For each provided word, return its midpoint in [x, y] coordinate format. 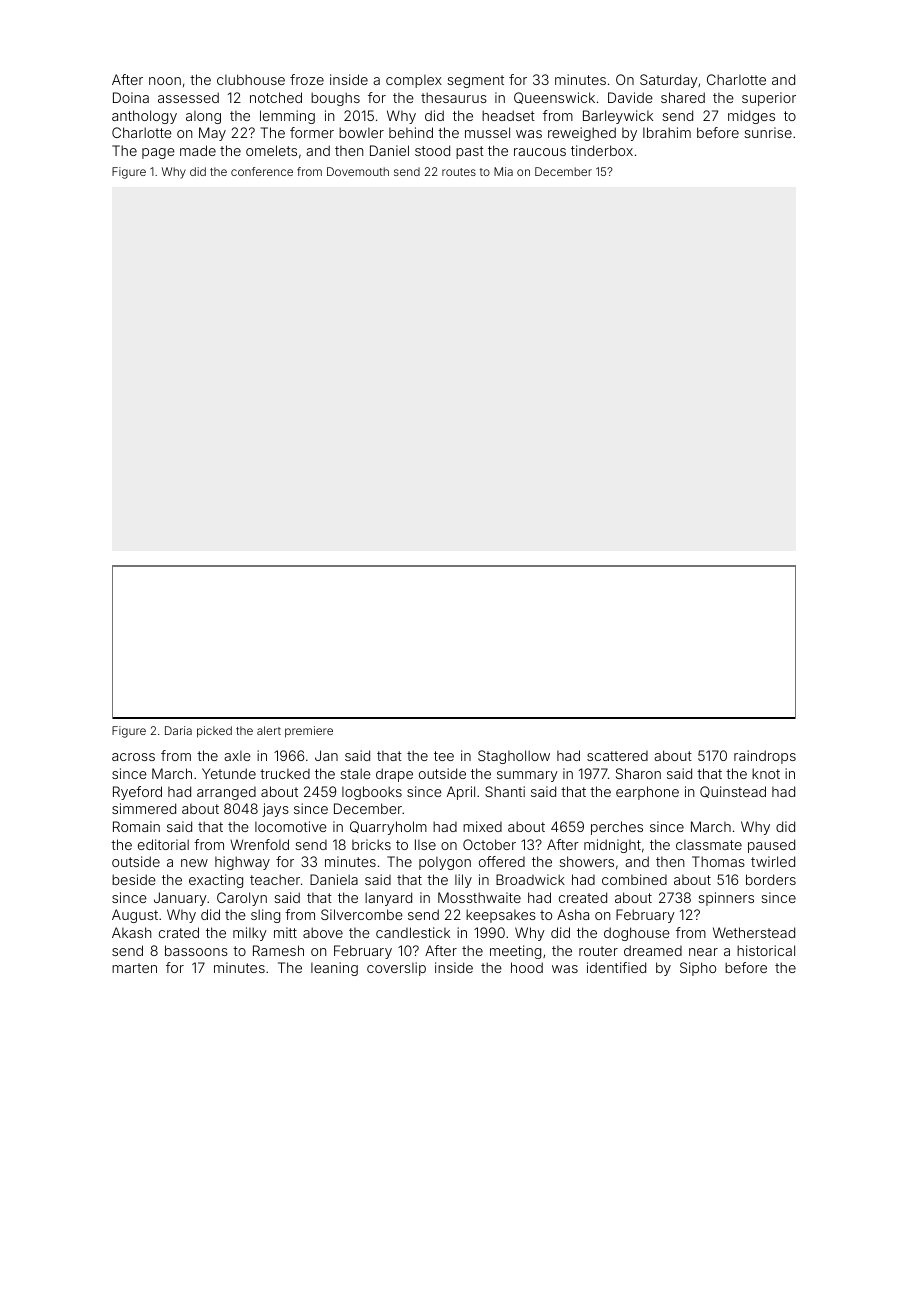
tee [444, 756]
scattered [617, 756]
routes [459, 172]
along [203, 117]
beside [134, 879]
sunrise [768, 132]
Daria [178, 730]
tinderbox [602, 150]
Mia [503, 171]
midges [751, 117]
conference [262, 171]
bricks [371, 844]
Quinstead [733, 792]
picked [214, 732]
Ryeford [137, 793]
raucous [540, 152]
